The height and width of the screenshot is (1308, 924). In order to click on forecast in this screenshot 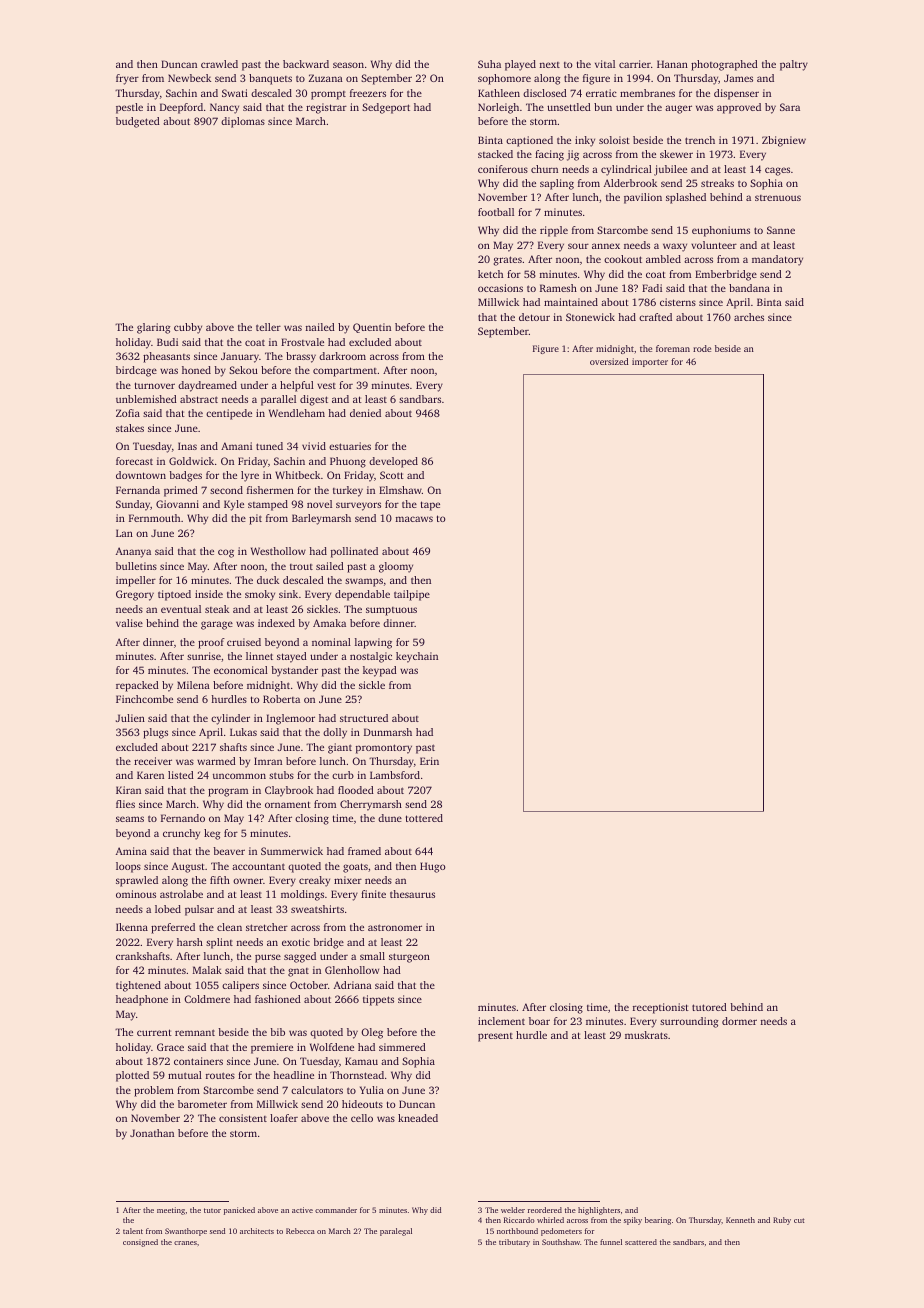, I will do `click(134, 461)`.
